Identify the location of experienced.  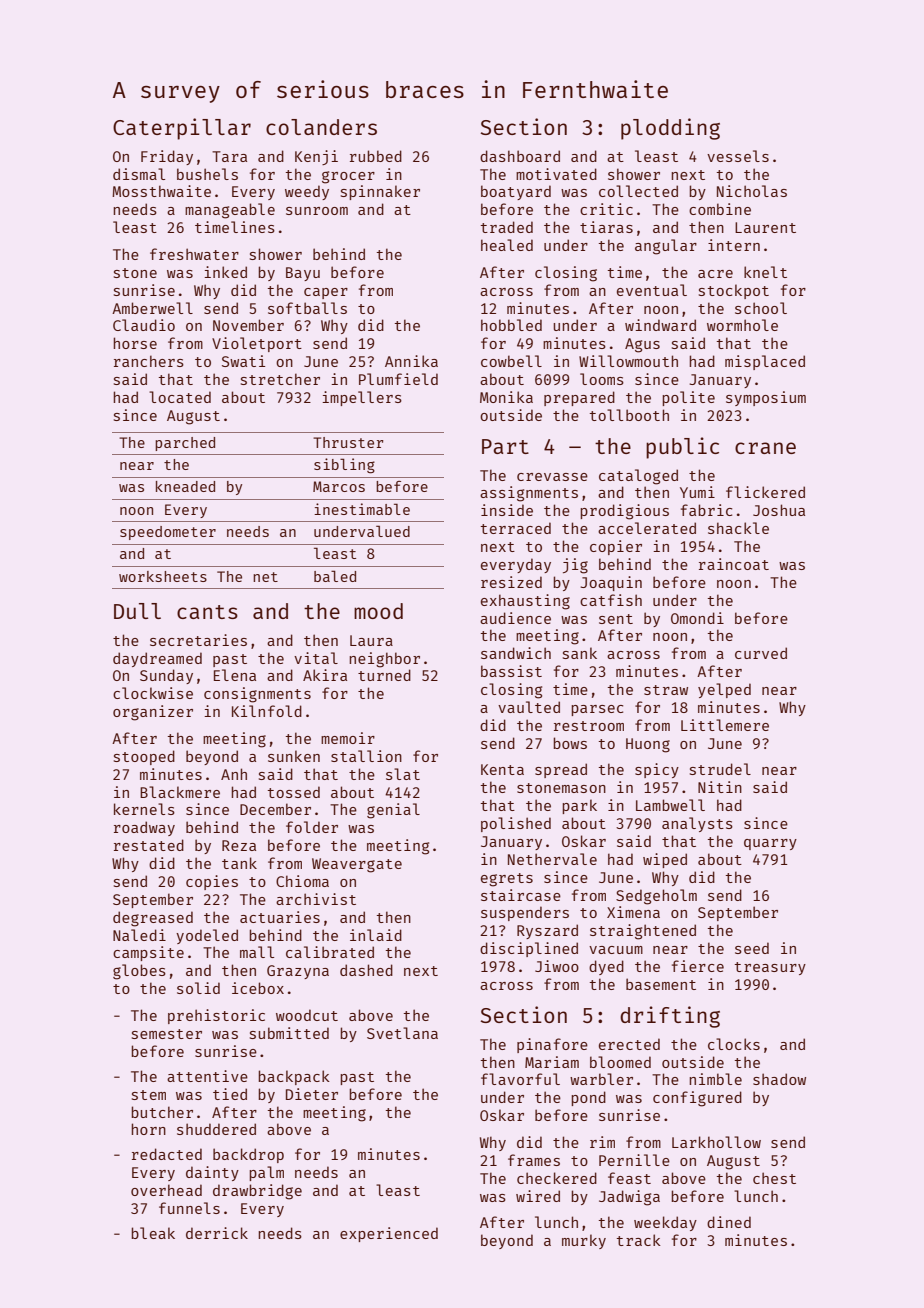
(389, 1234).
